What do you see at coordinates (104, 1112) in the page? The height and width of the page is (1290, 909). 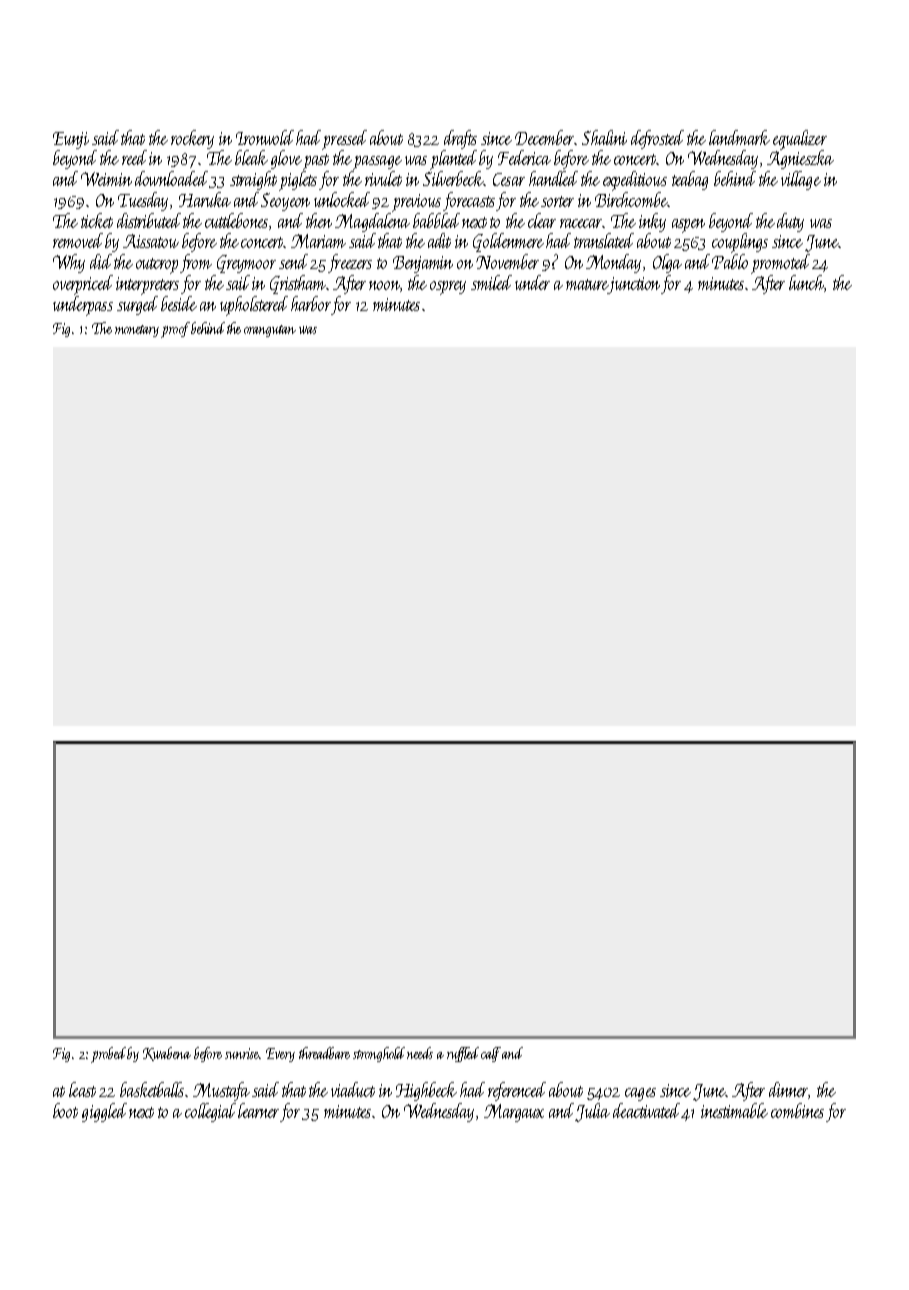 I see `giggled` at bounding box center [104, 1112].
